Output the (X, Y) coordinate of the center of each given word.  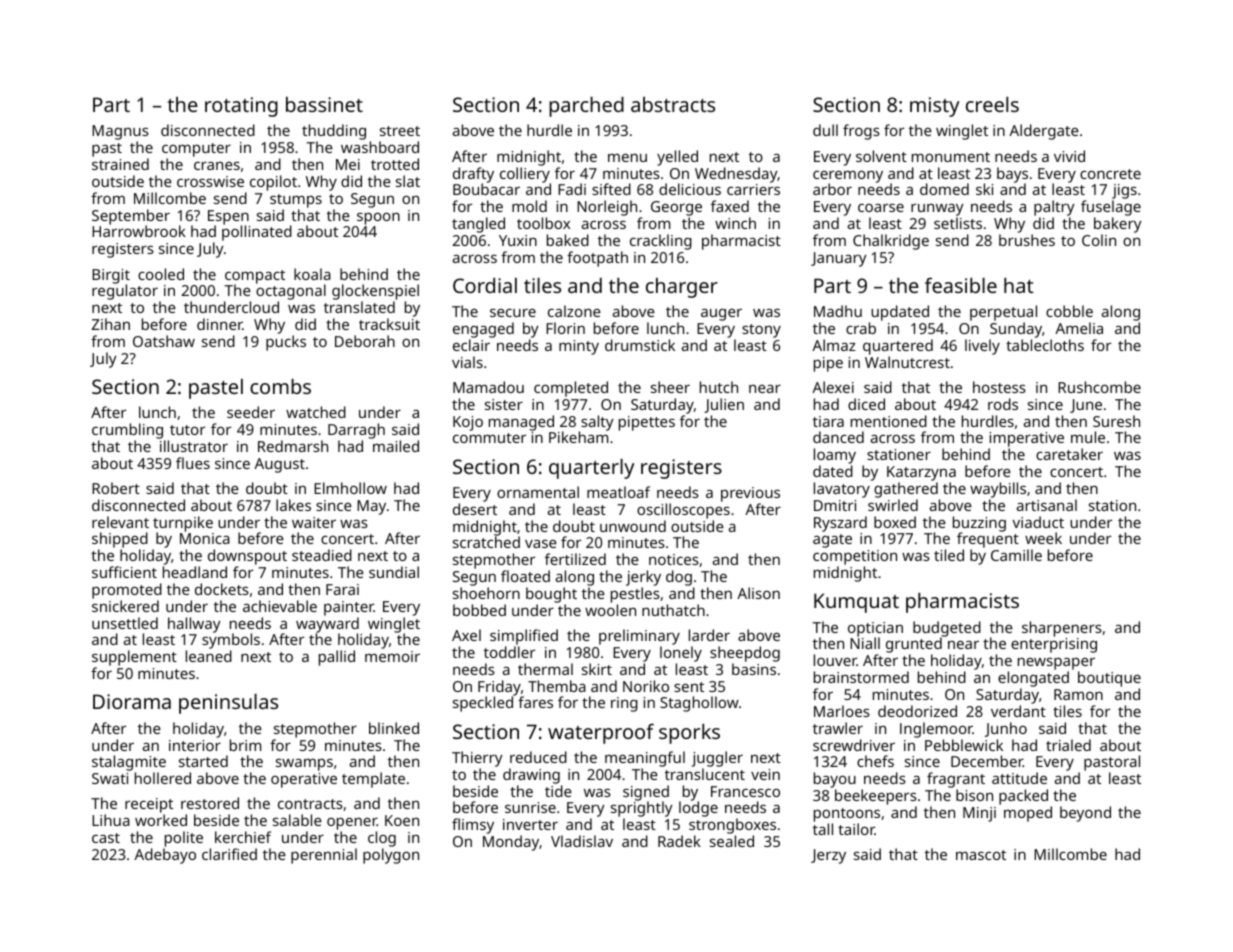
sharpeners (1062, 629)
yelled (677, 158)
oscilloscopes (683, 511)
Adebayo (165, 856)
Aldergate (1044, 132)
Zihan (111, 324)
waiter (314, 522)
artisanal (1047, 505)
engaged (483, 330)
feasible (961, 285)
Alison (758, 593)
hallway (194, 625)
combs (280, 386)
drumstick (640, 345)
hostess (999, 387)
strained (120, 164)
